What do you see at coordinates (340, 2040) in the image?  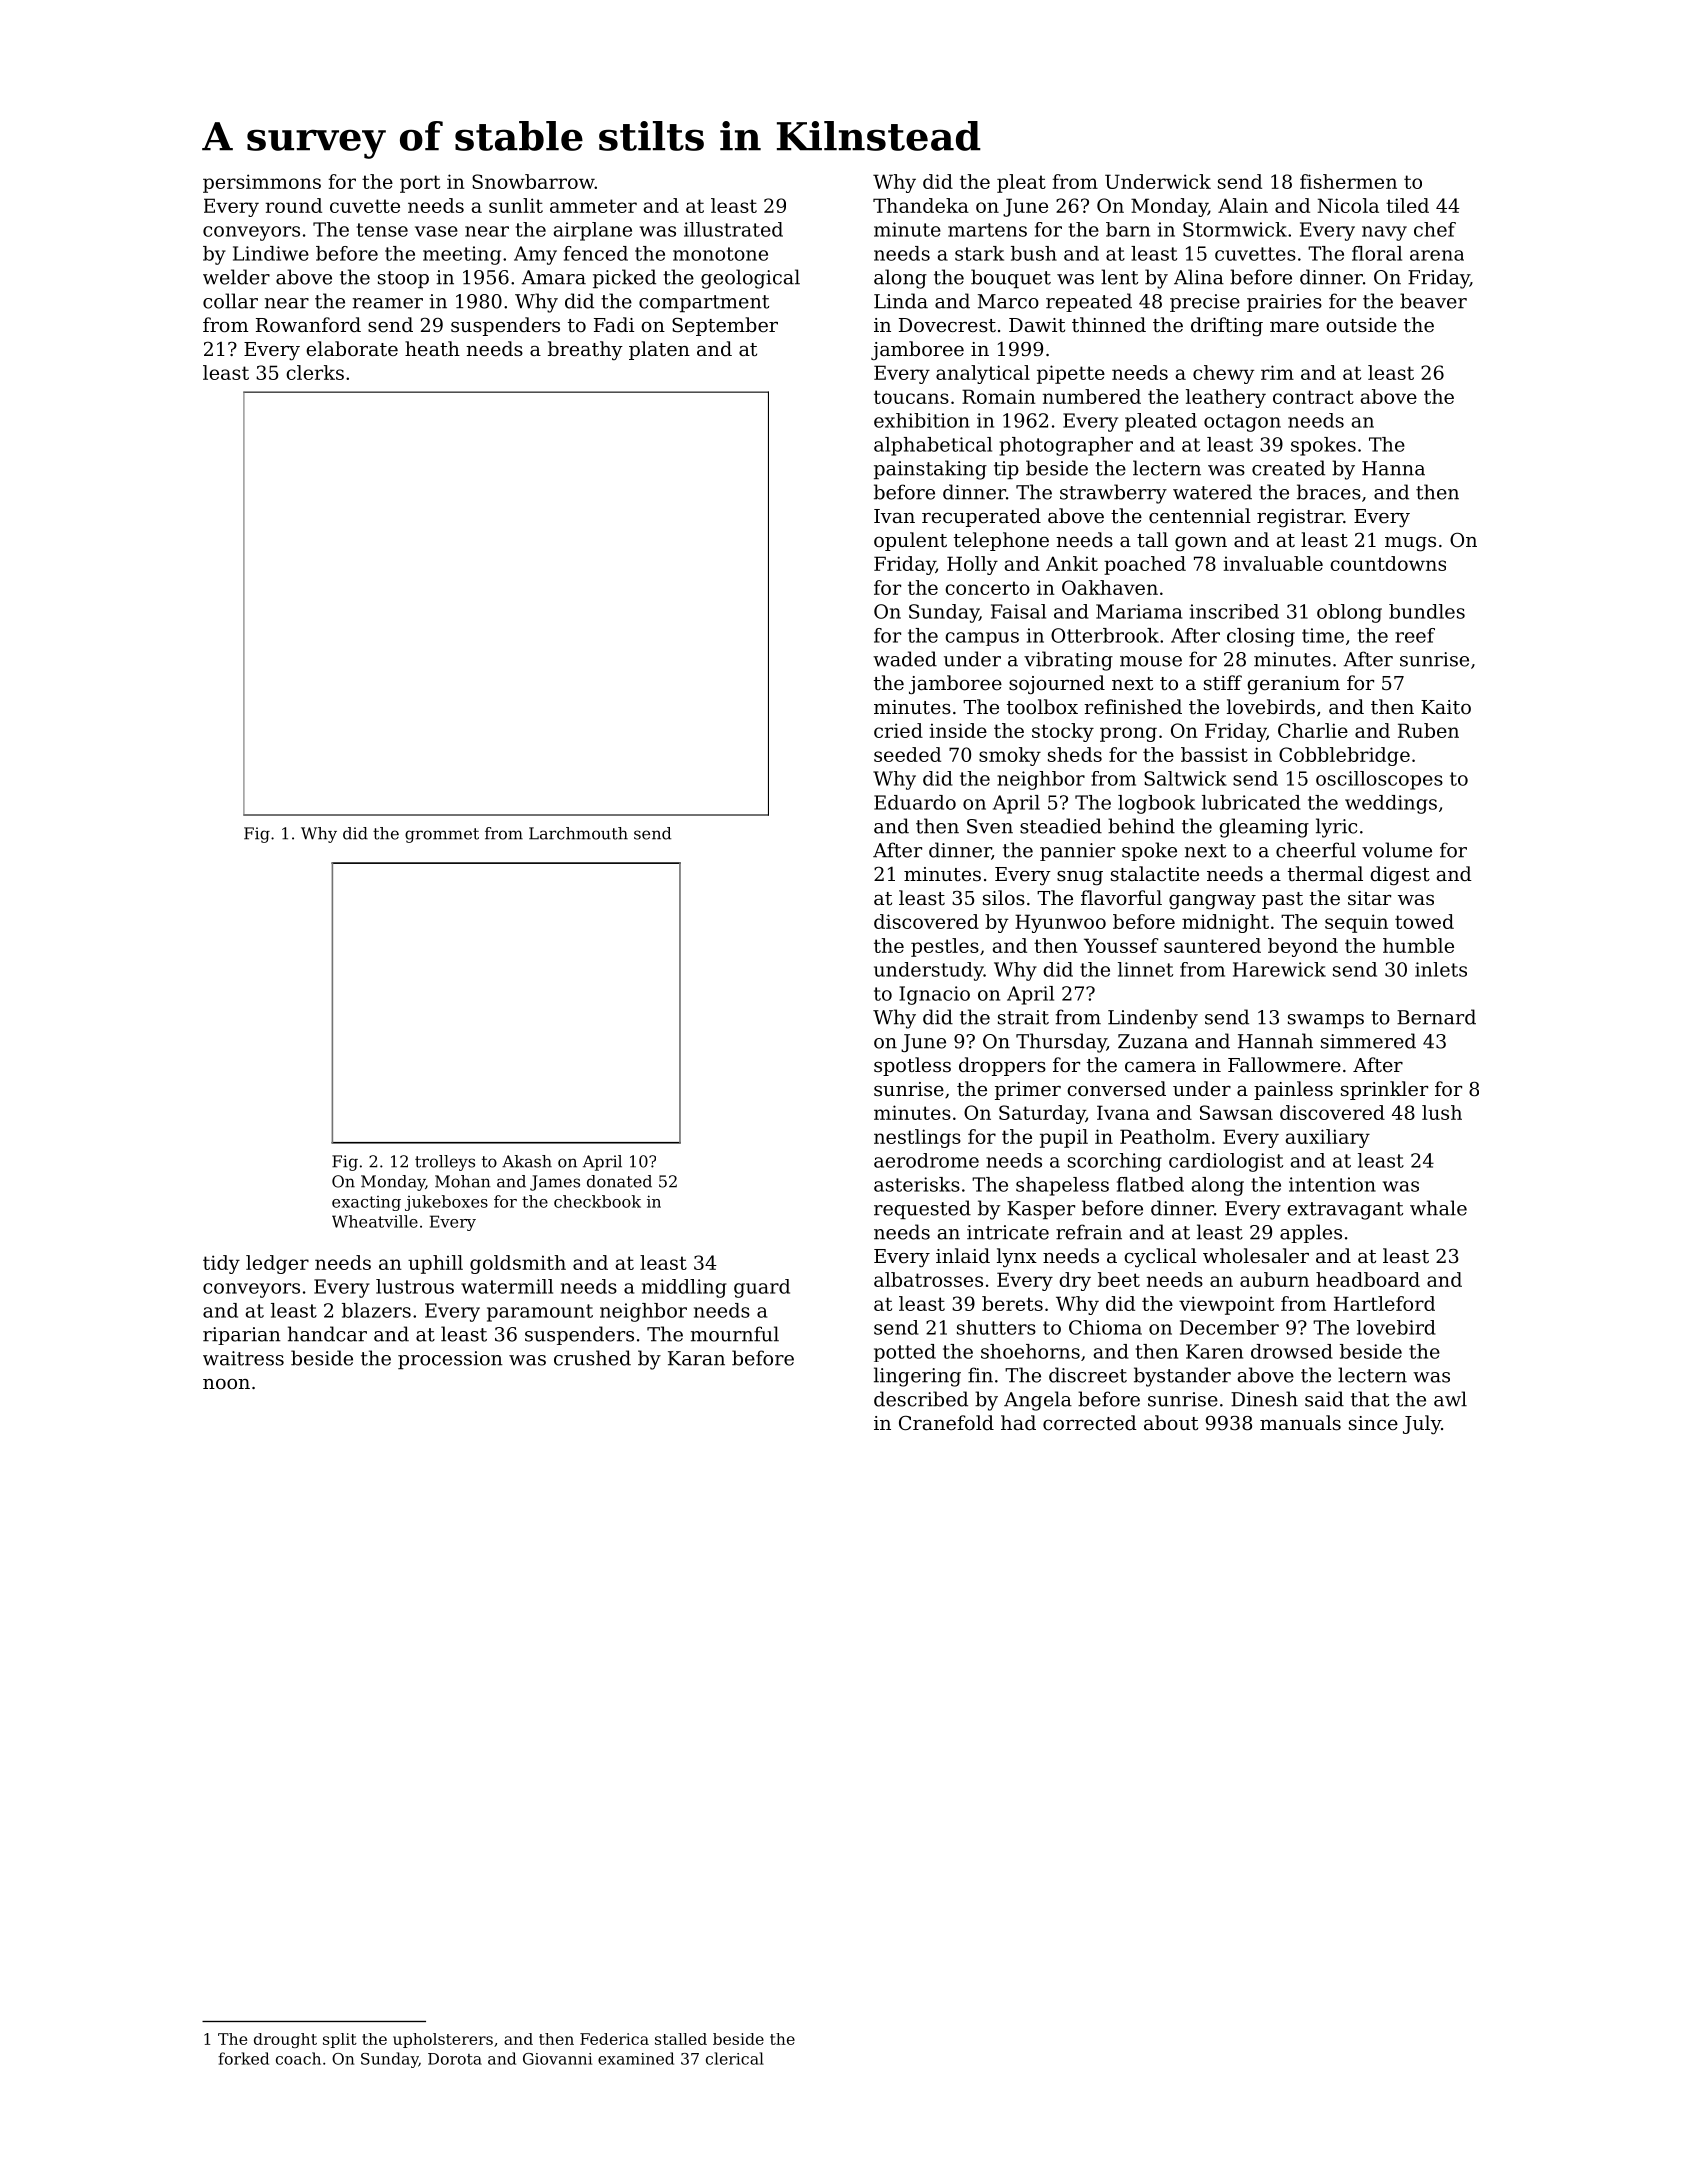 I see `split` at bounding box center [340, 2040].
